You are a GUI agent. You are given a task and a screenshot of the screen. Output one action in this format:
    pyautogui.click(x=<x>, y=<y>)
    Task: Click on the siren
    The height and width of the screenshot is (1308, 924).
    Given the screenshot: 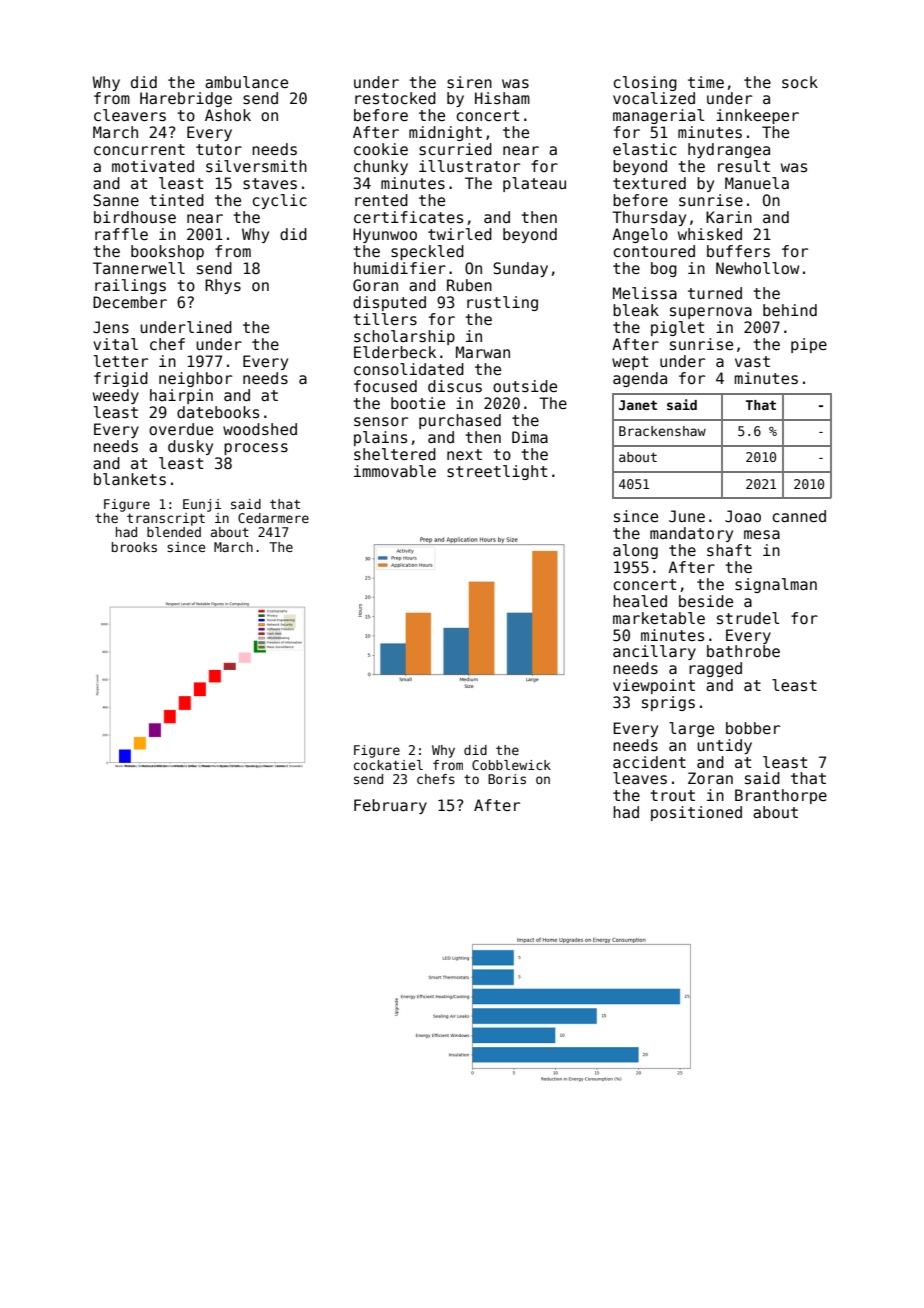 What is the action you would take?
    pyautogui.click(x=469, y=82)
